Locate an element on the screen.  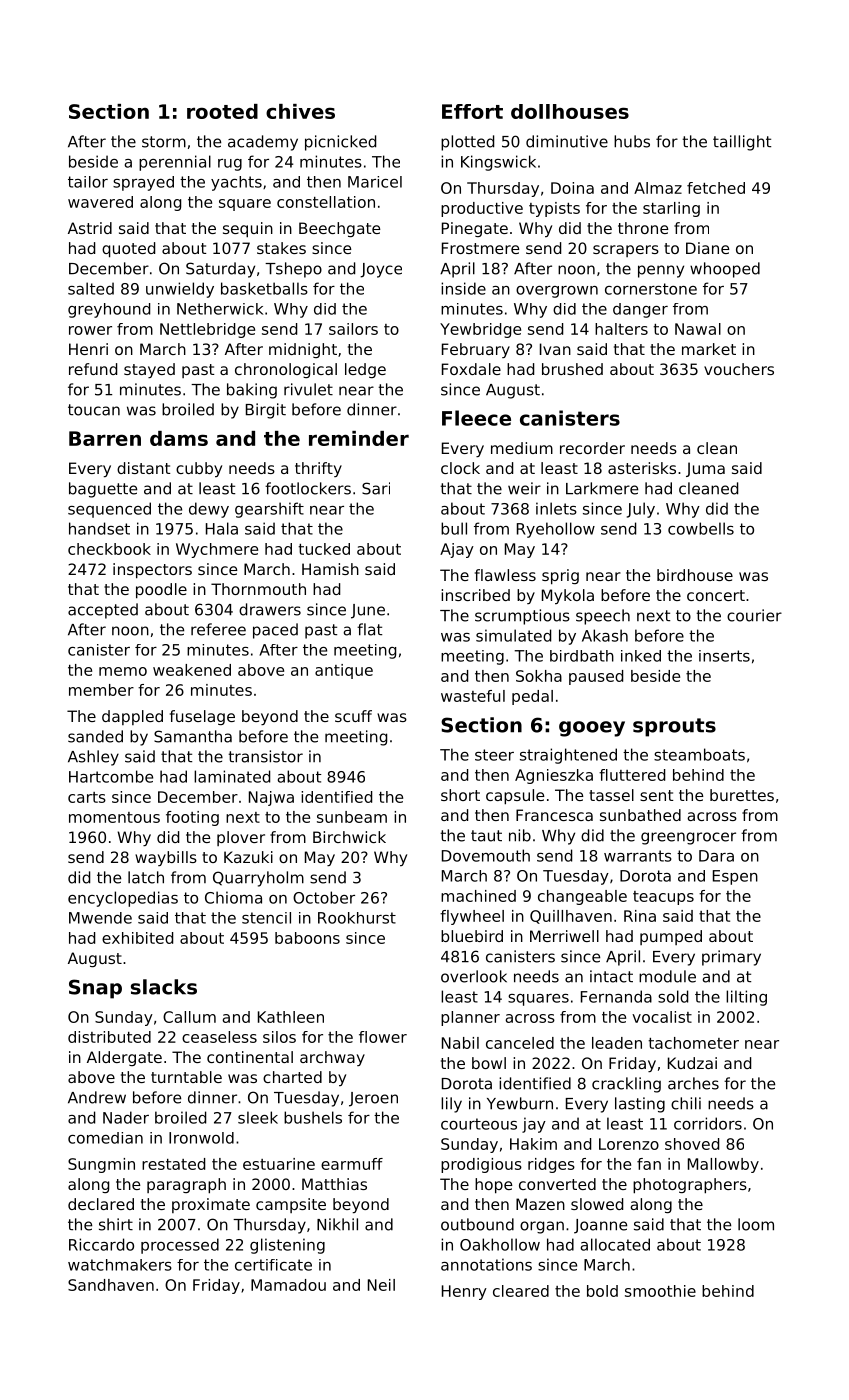
Mamadou is located at coordinates (288, 1285).
